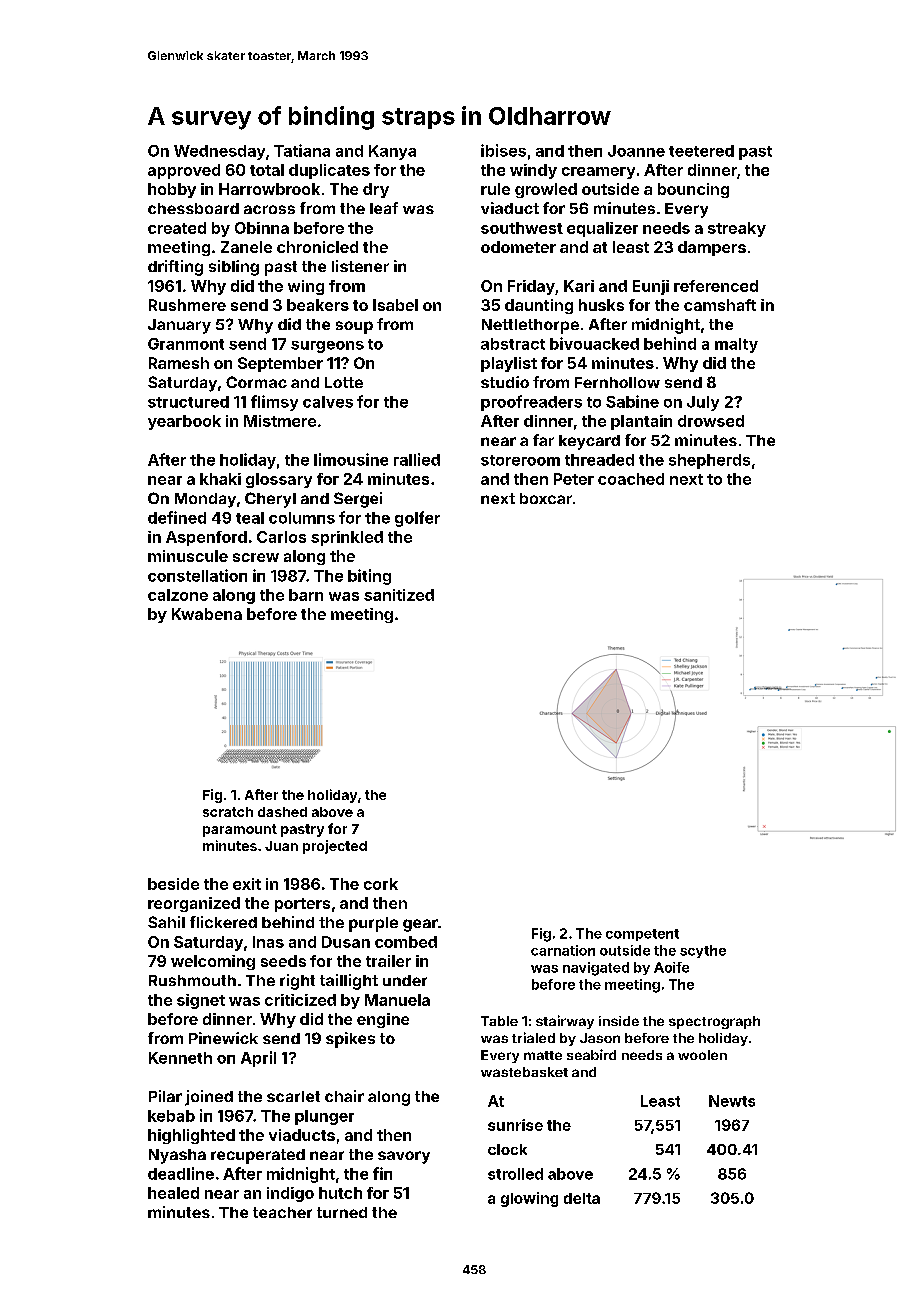  Describe the element at coordinates (335, 847) in the screenshot. I see `projected` at that location.
